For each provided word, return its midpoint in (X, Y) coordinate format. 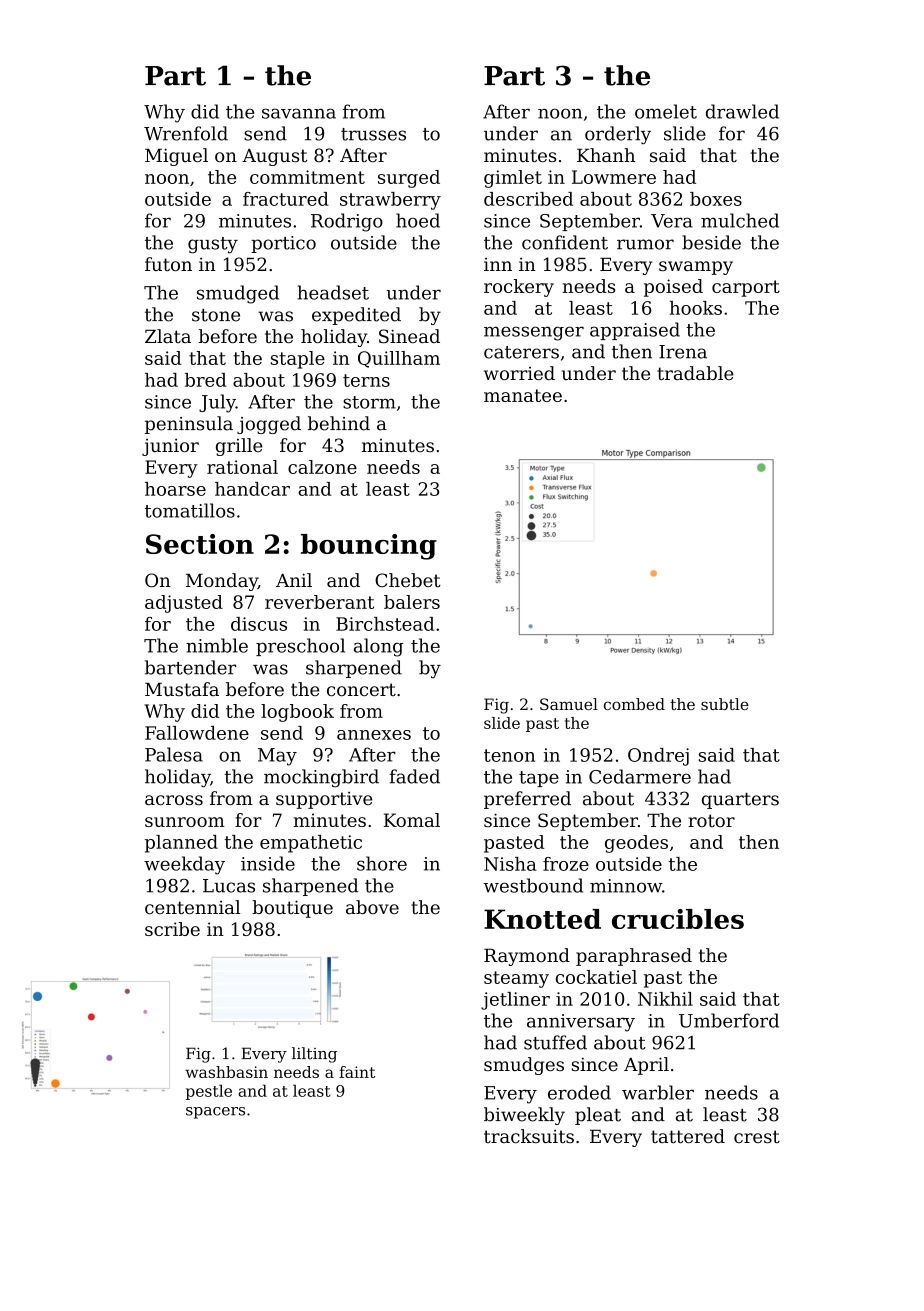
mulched (740, 220)
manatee (523, 395)
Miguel (176, 157)
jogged (269, 425)
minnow (626, 886)
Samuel (569, 704)
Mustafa (182, 689)
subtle (725, 704)
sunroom (185, 822)
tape (539, 779)
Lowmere (614, 177)
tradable (695, 373)
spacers (215, 1113)
